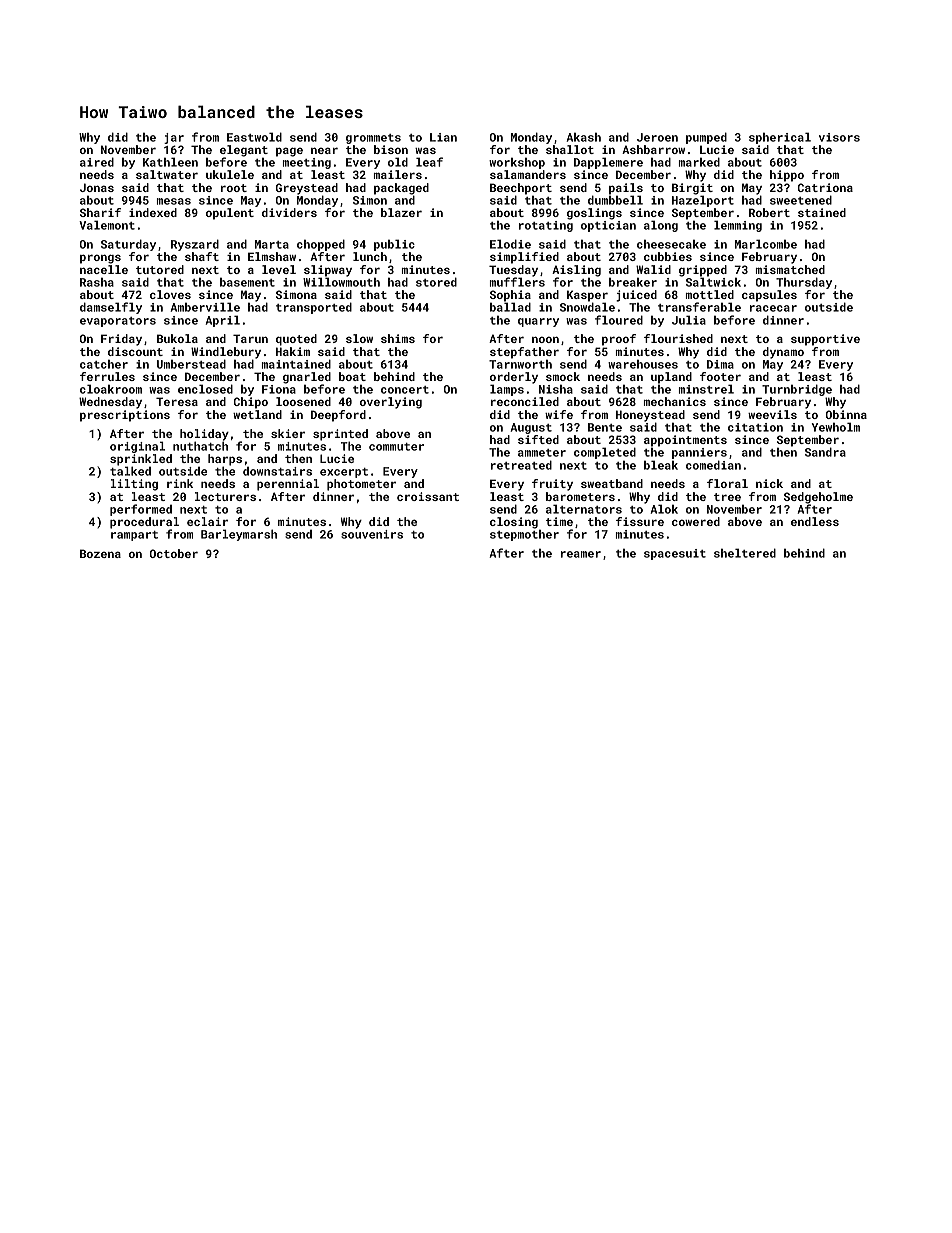 This screenshot has width=952, height=1233. I want to click on croissant, so click(428, 496).
